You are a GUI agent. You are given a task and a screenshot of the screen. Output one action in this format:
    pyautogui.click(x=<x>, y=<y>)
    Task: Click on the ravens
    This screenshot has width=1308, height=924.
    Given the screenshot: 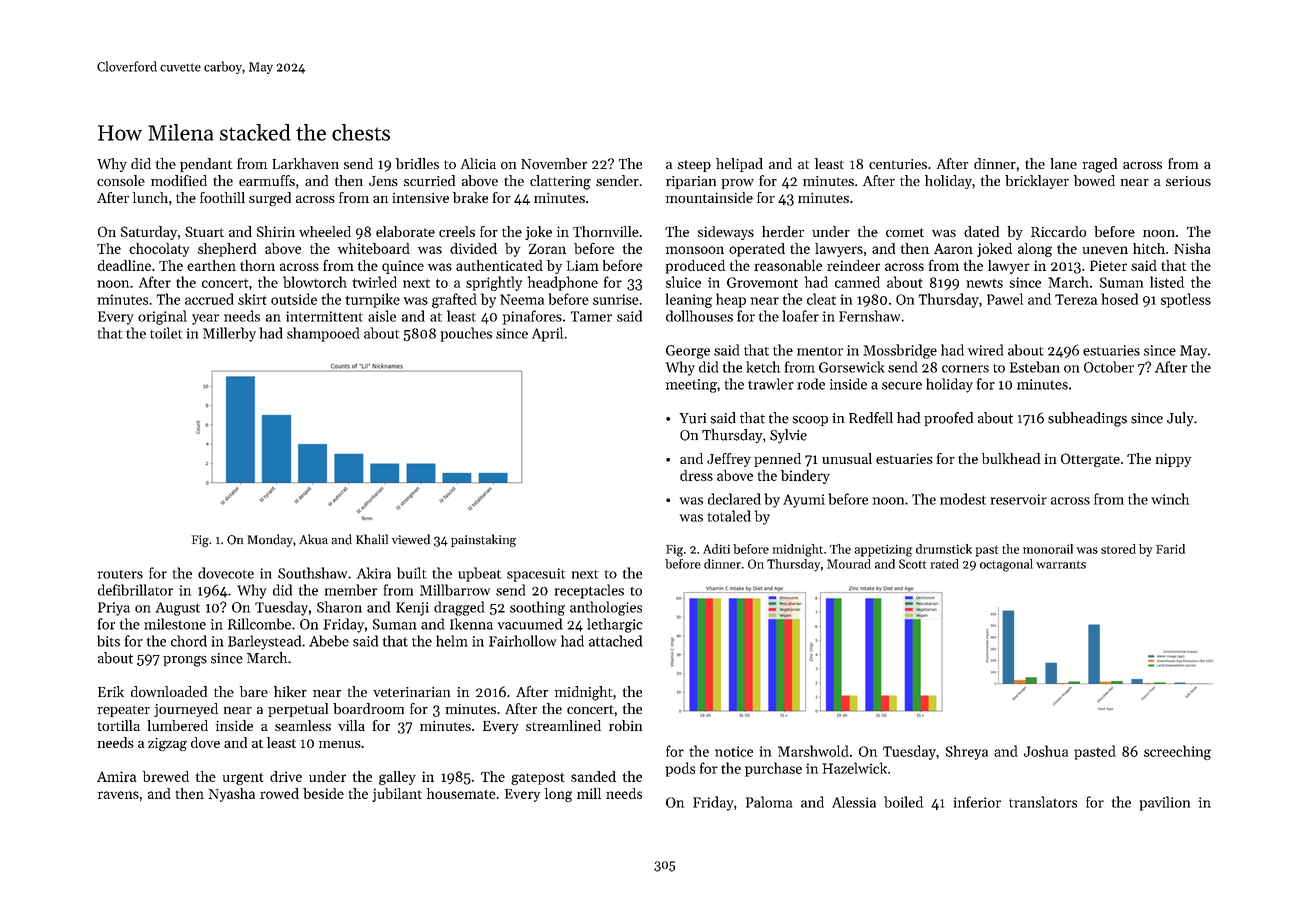 What is the action you would take?
    pyautogui.click(x=118, y=795)
